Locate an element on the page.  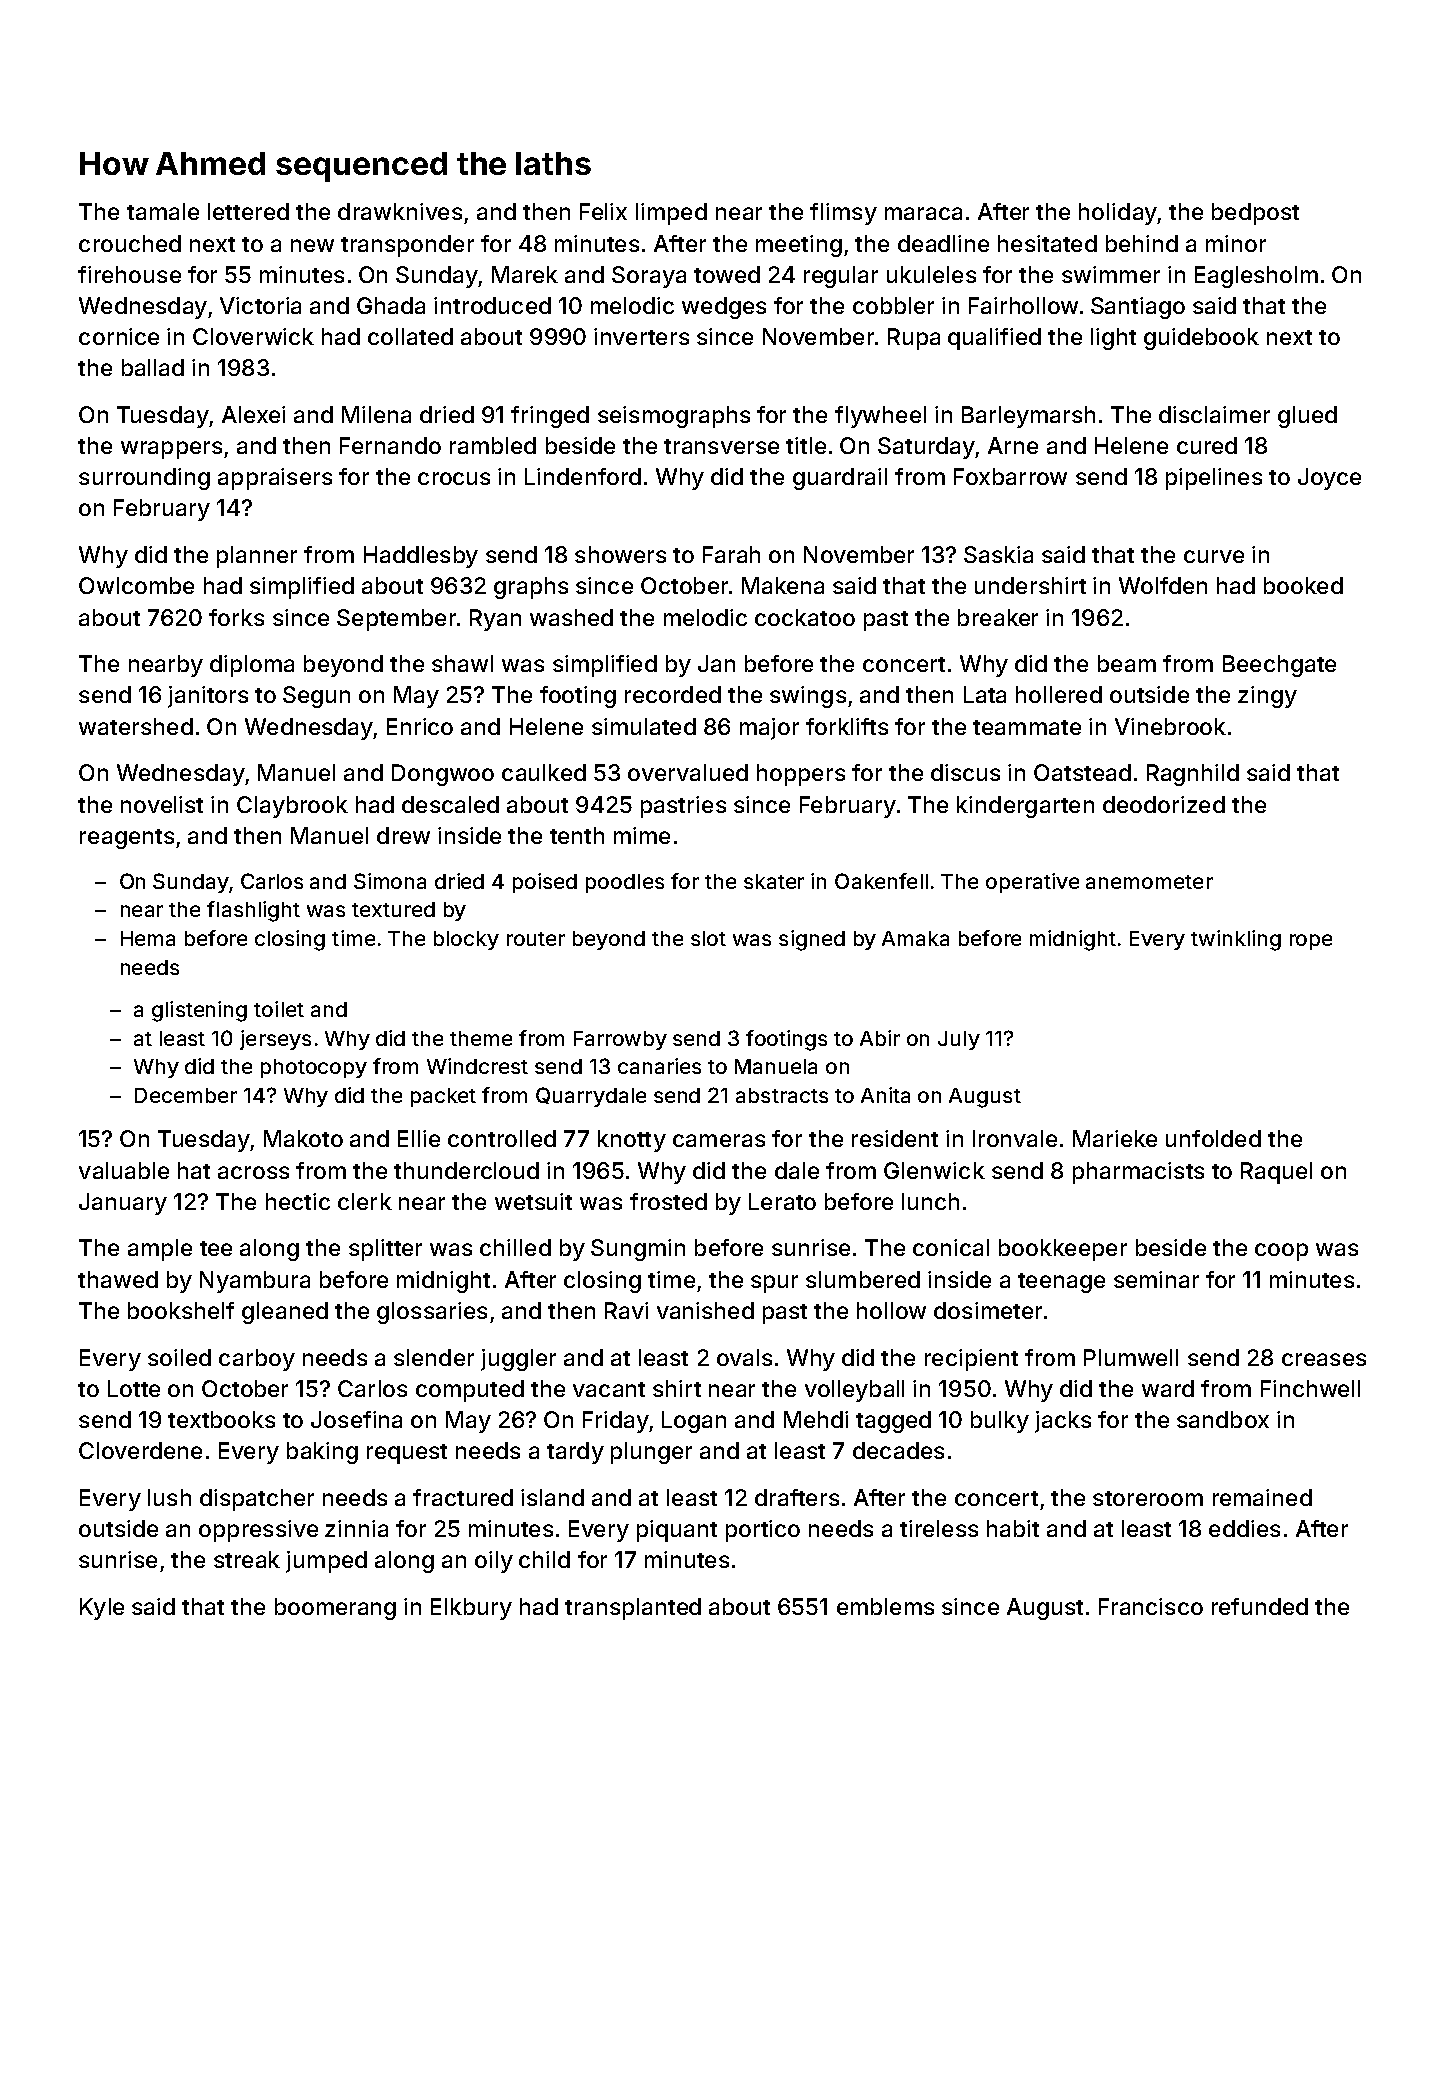
Cloverdene is located at coordinates (140, 1450).
